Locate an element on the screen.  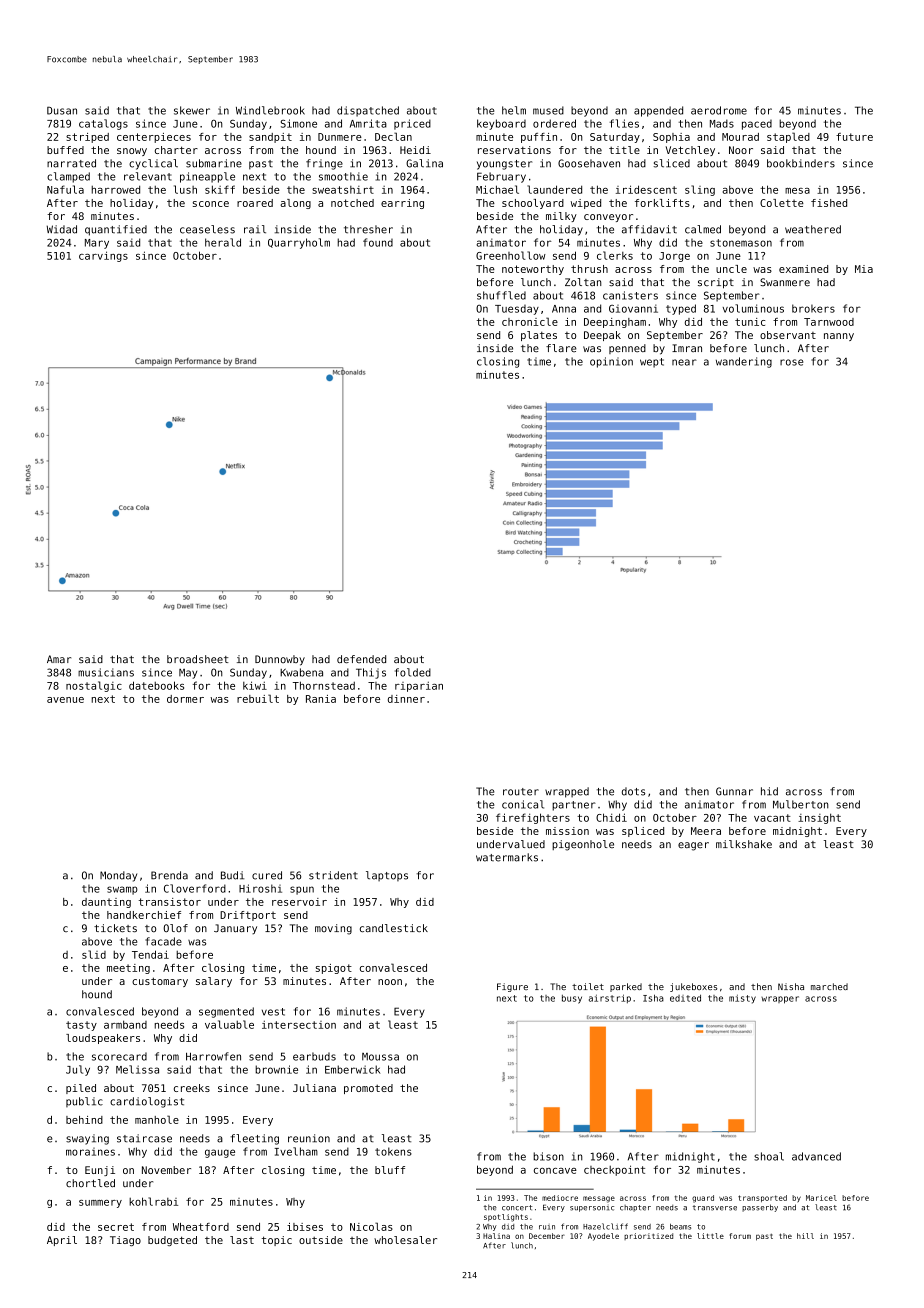
summery is located at coordinates (100, 1204).
